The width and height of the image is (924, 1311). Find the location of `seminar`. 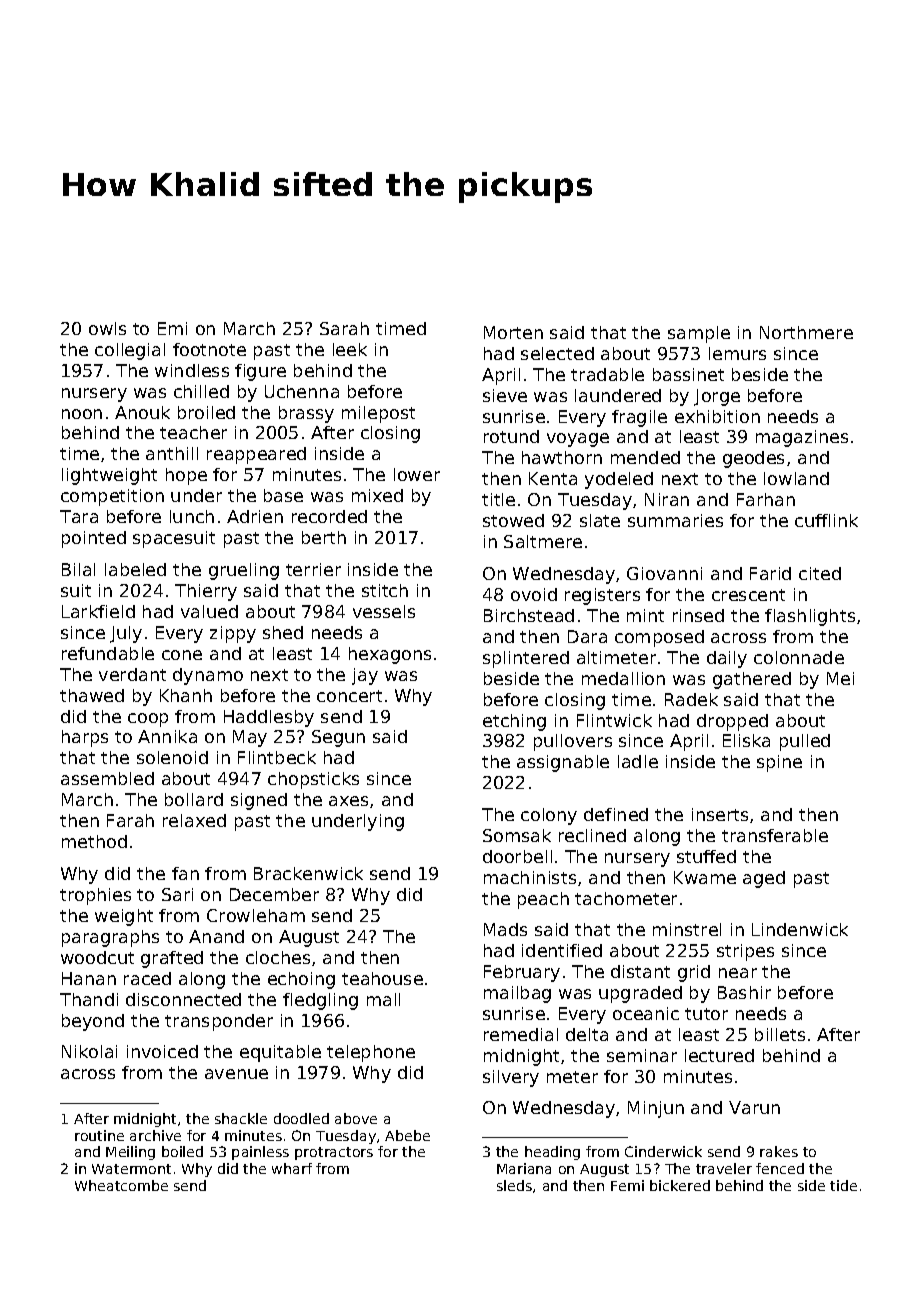

seminar is located at coordinates (642, 1055).
